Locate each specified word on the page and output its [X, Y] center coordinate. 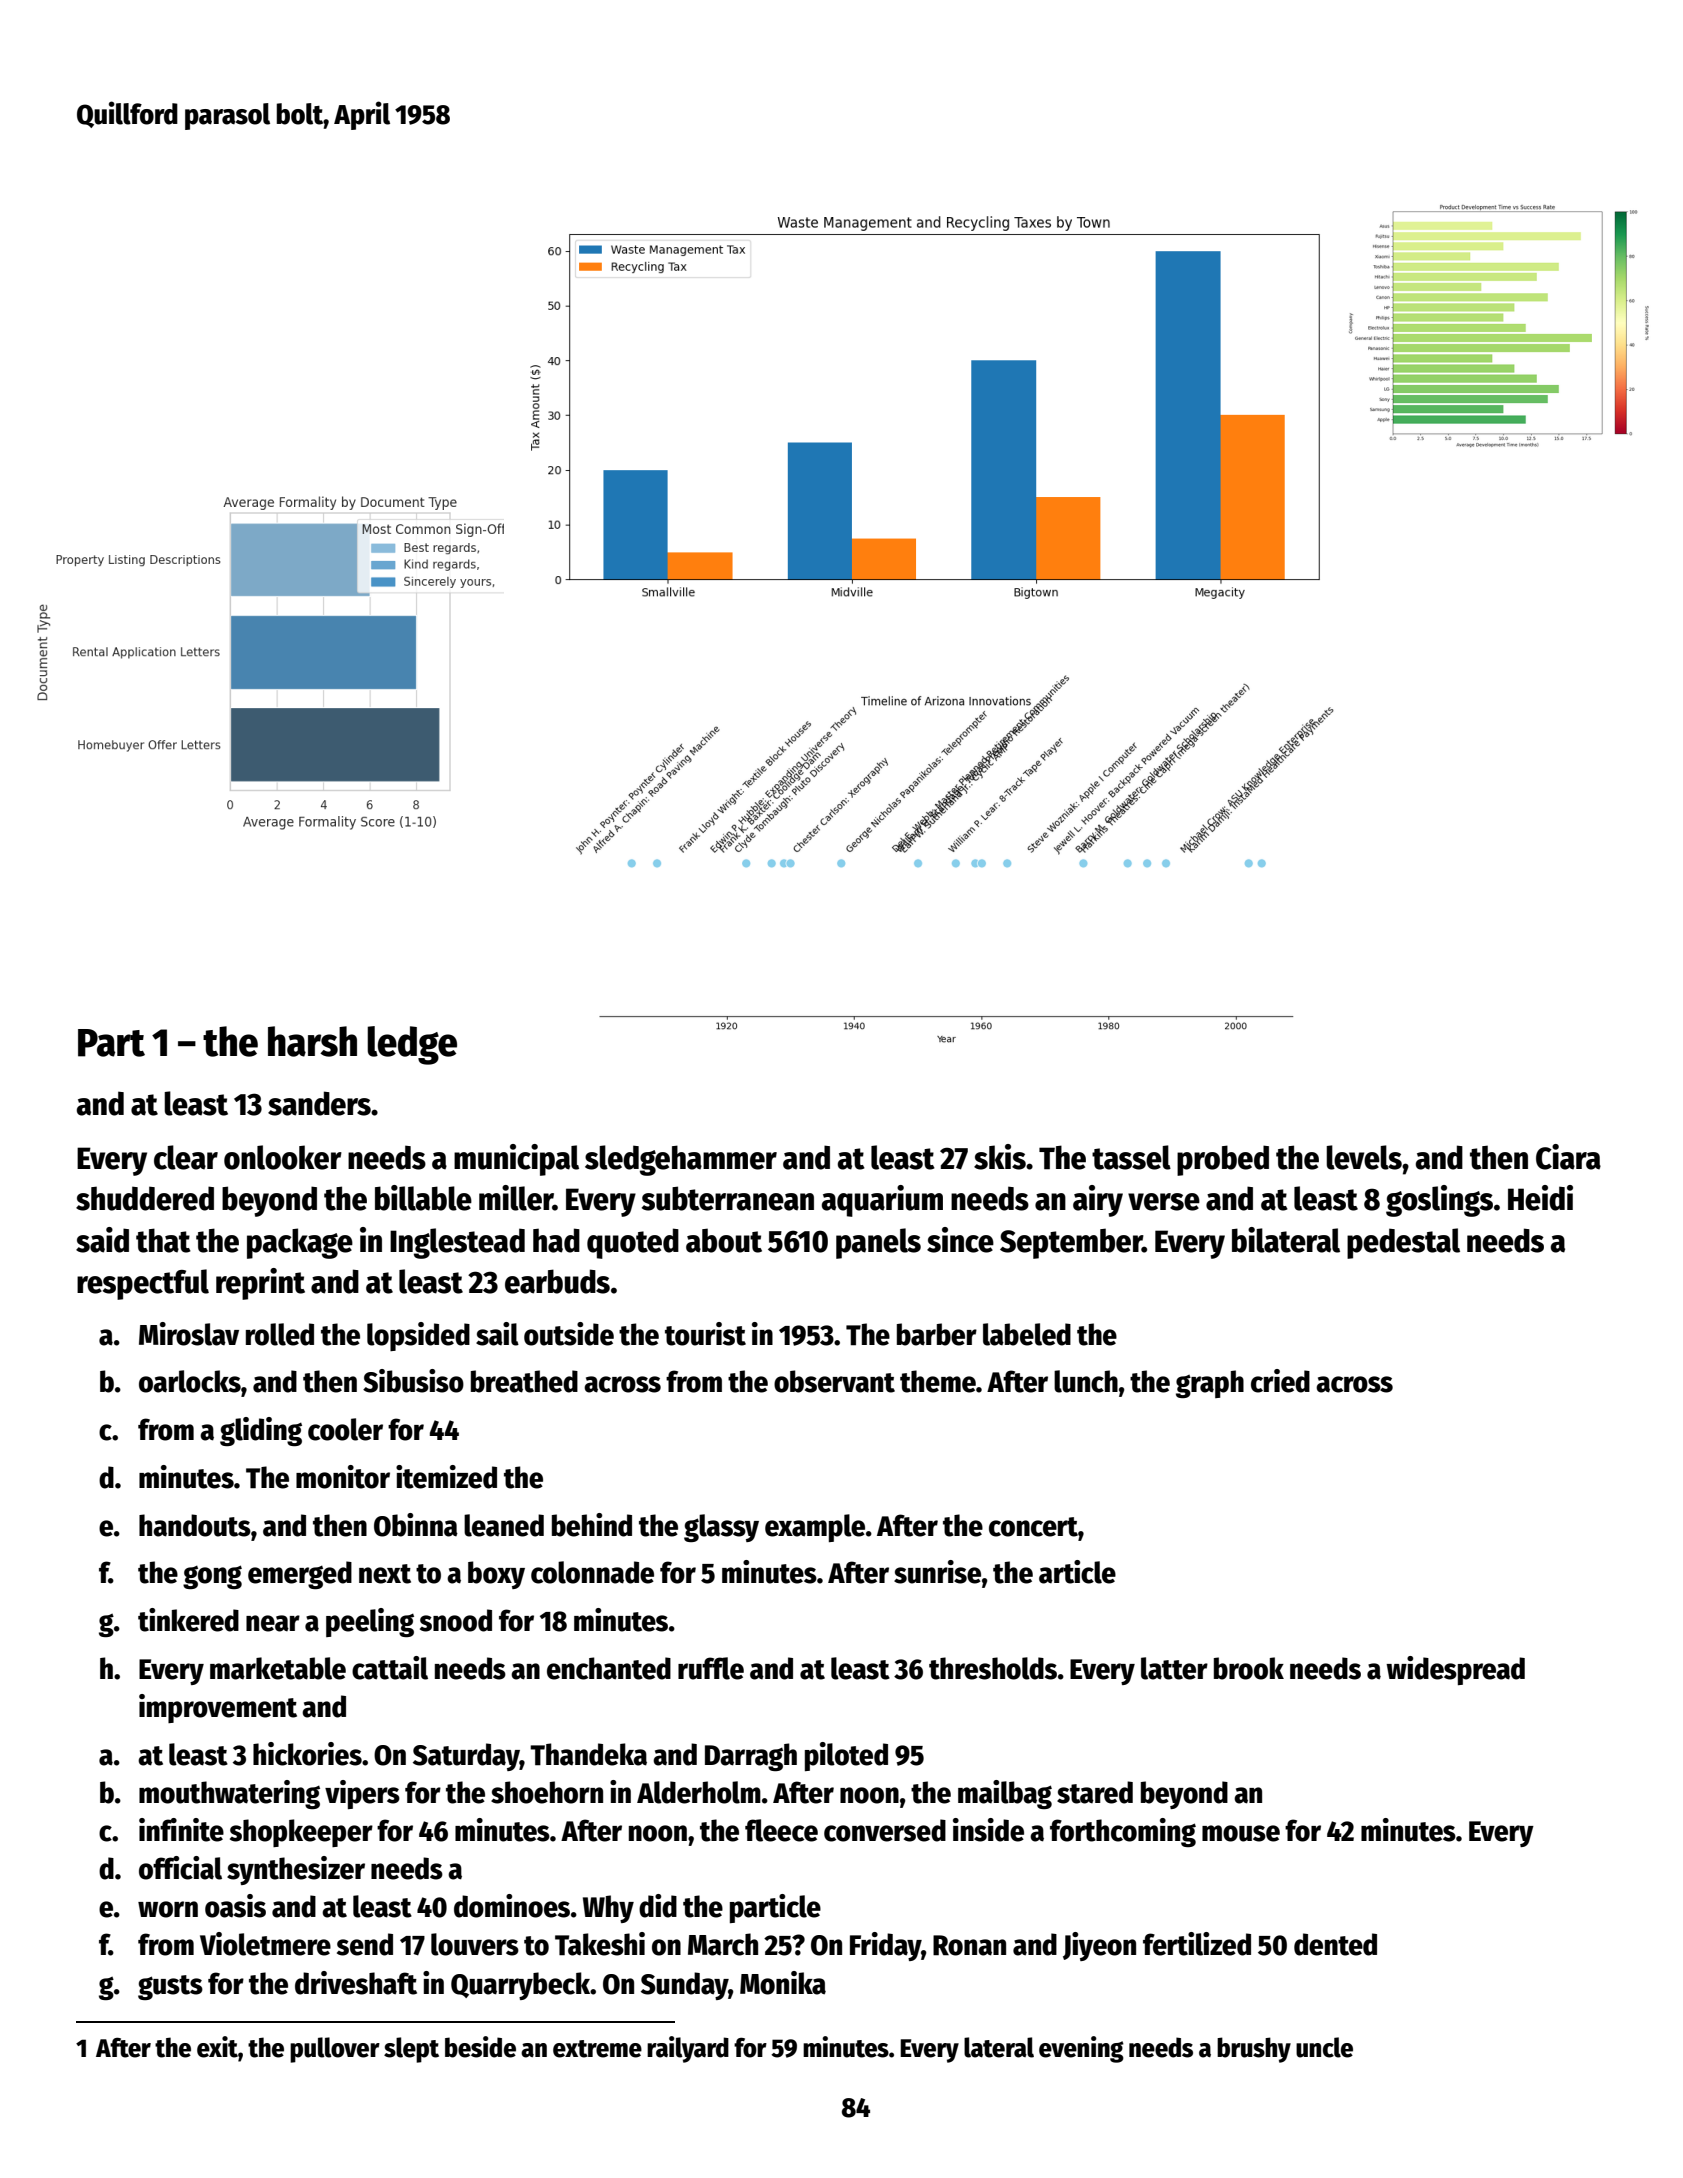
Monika [783, 1983]
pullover [335, 2050]
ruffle [711, 1668]
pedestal [1403, 1243]
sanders [319, 1103]
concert [1033, 1527]
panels [878, 1243]
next [385, 1574]
